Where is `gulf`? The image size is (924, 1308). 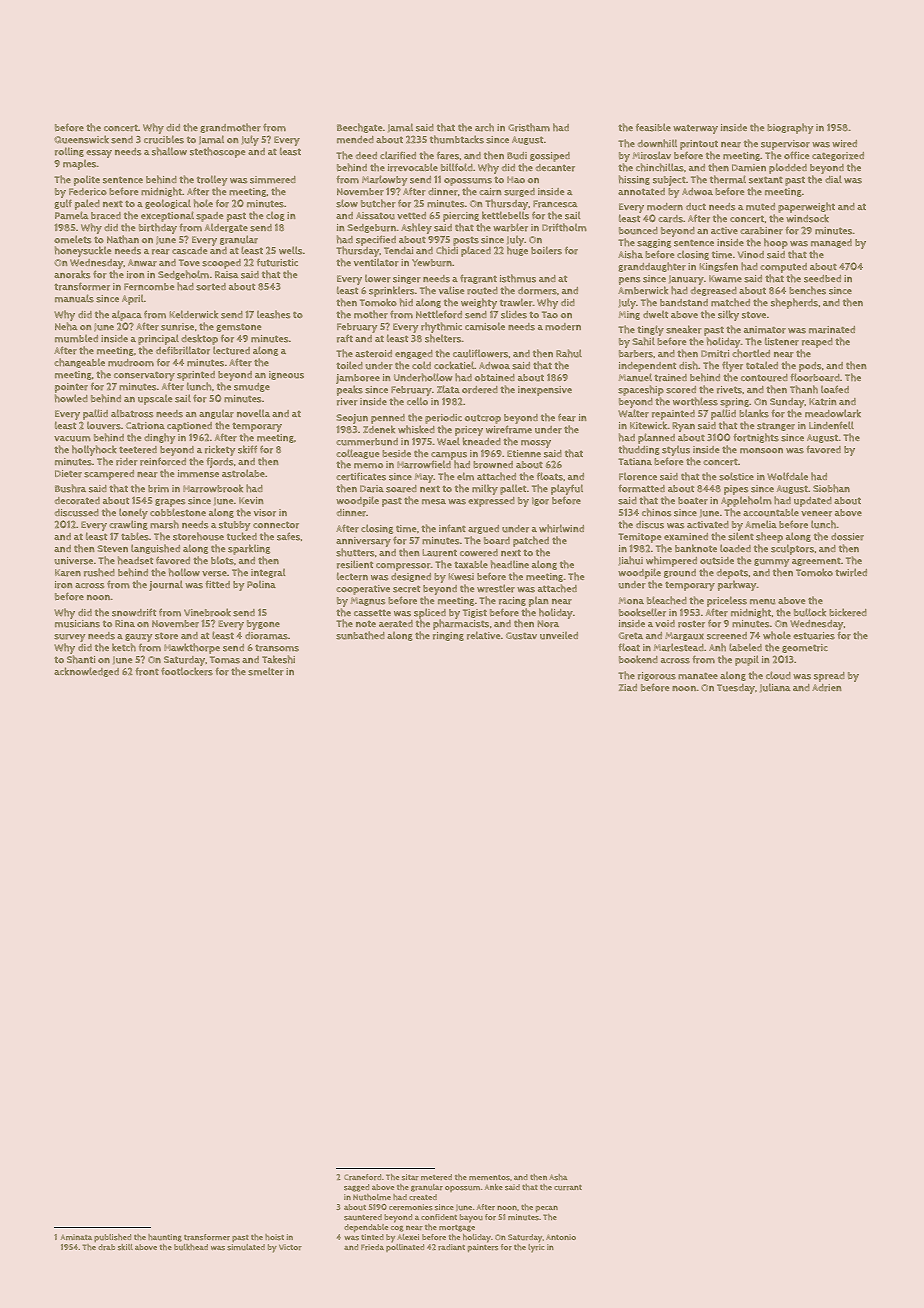 gulf is located at coordinates (63, 204).
